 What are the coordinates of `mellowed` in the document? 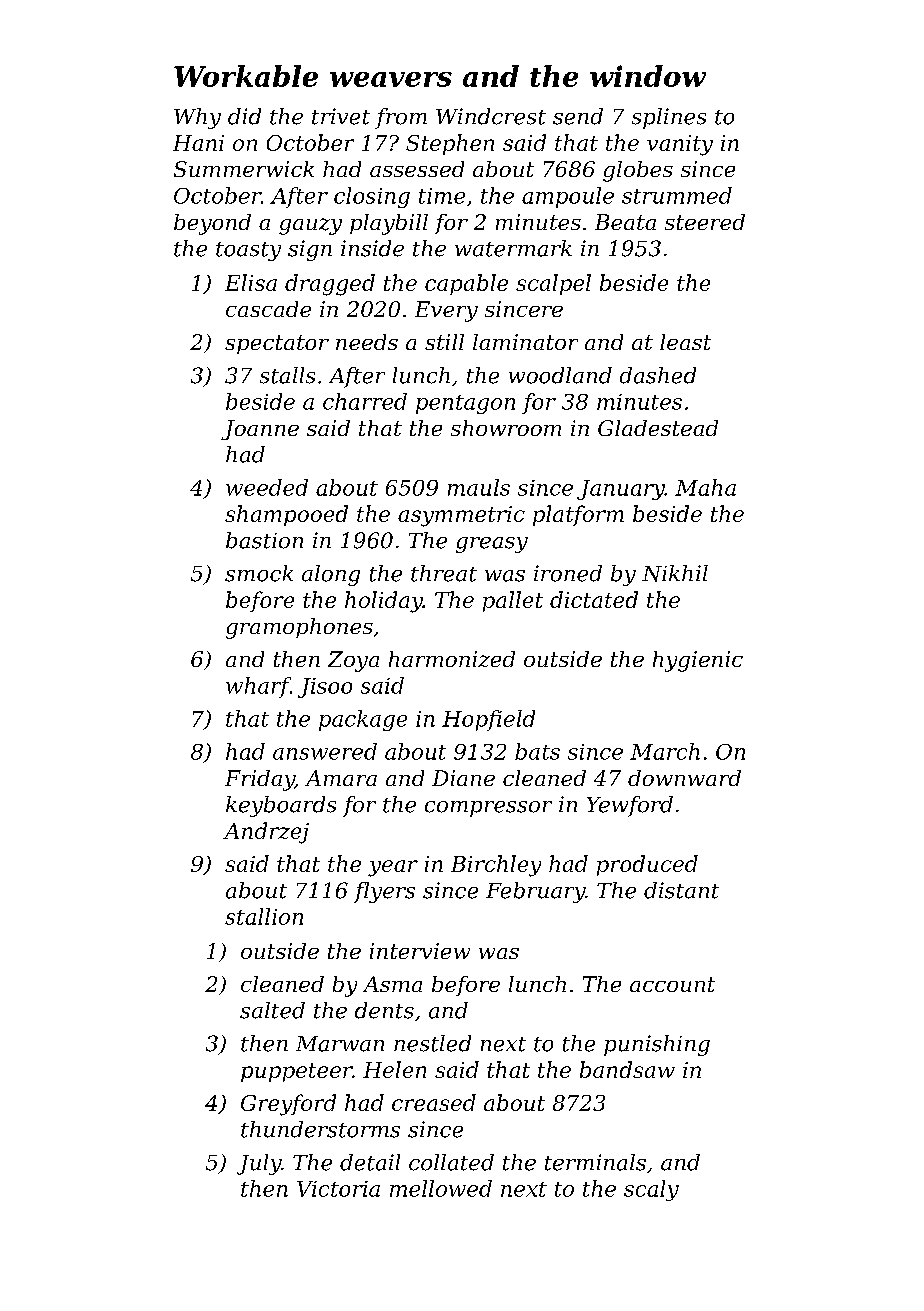 It's located at (441, 1188).
